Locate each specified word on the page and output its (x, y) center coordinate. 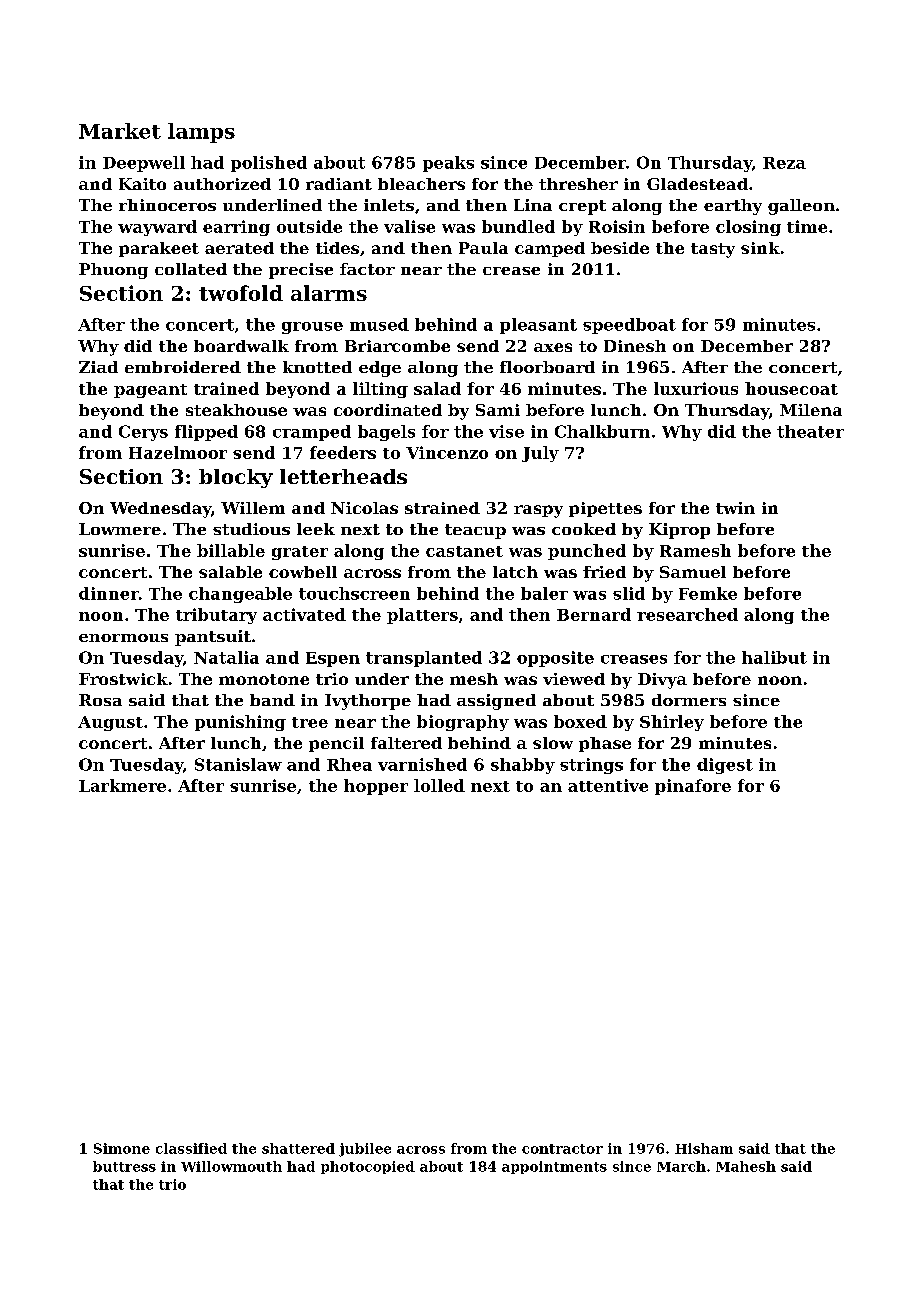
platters (422, 616)
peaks (448, 164)
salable (230, 572)
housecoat (791, 388)
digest (725, 766)
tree (310, 722)
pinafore (693, 787)
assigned (496, 702)
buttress (124, 1166)
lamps (201, 133)
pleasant (538, 326)
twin (735, 508)
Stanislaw (238, 764)
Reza (784, 163)
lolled (439, 785)
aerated (239, 248)
